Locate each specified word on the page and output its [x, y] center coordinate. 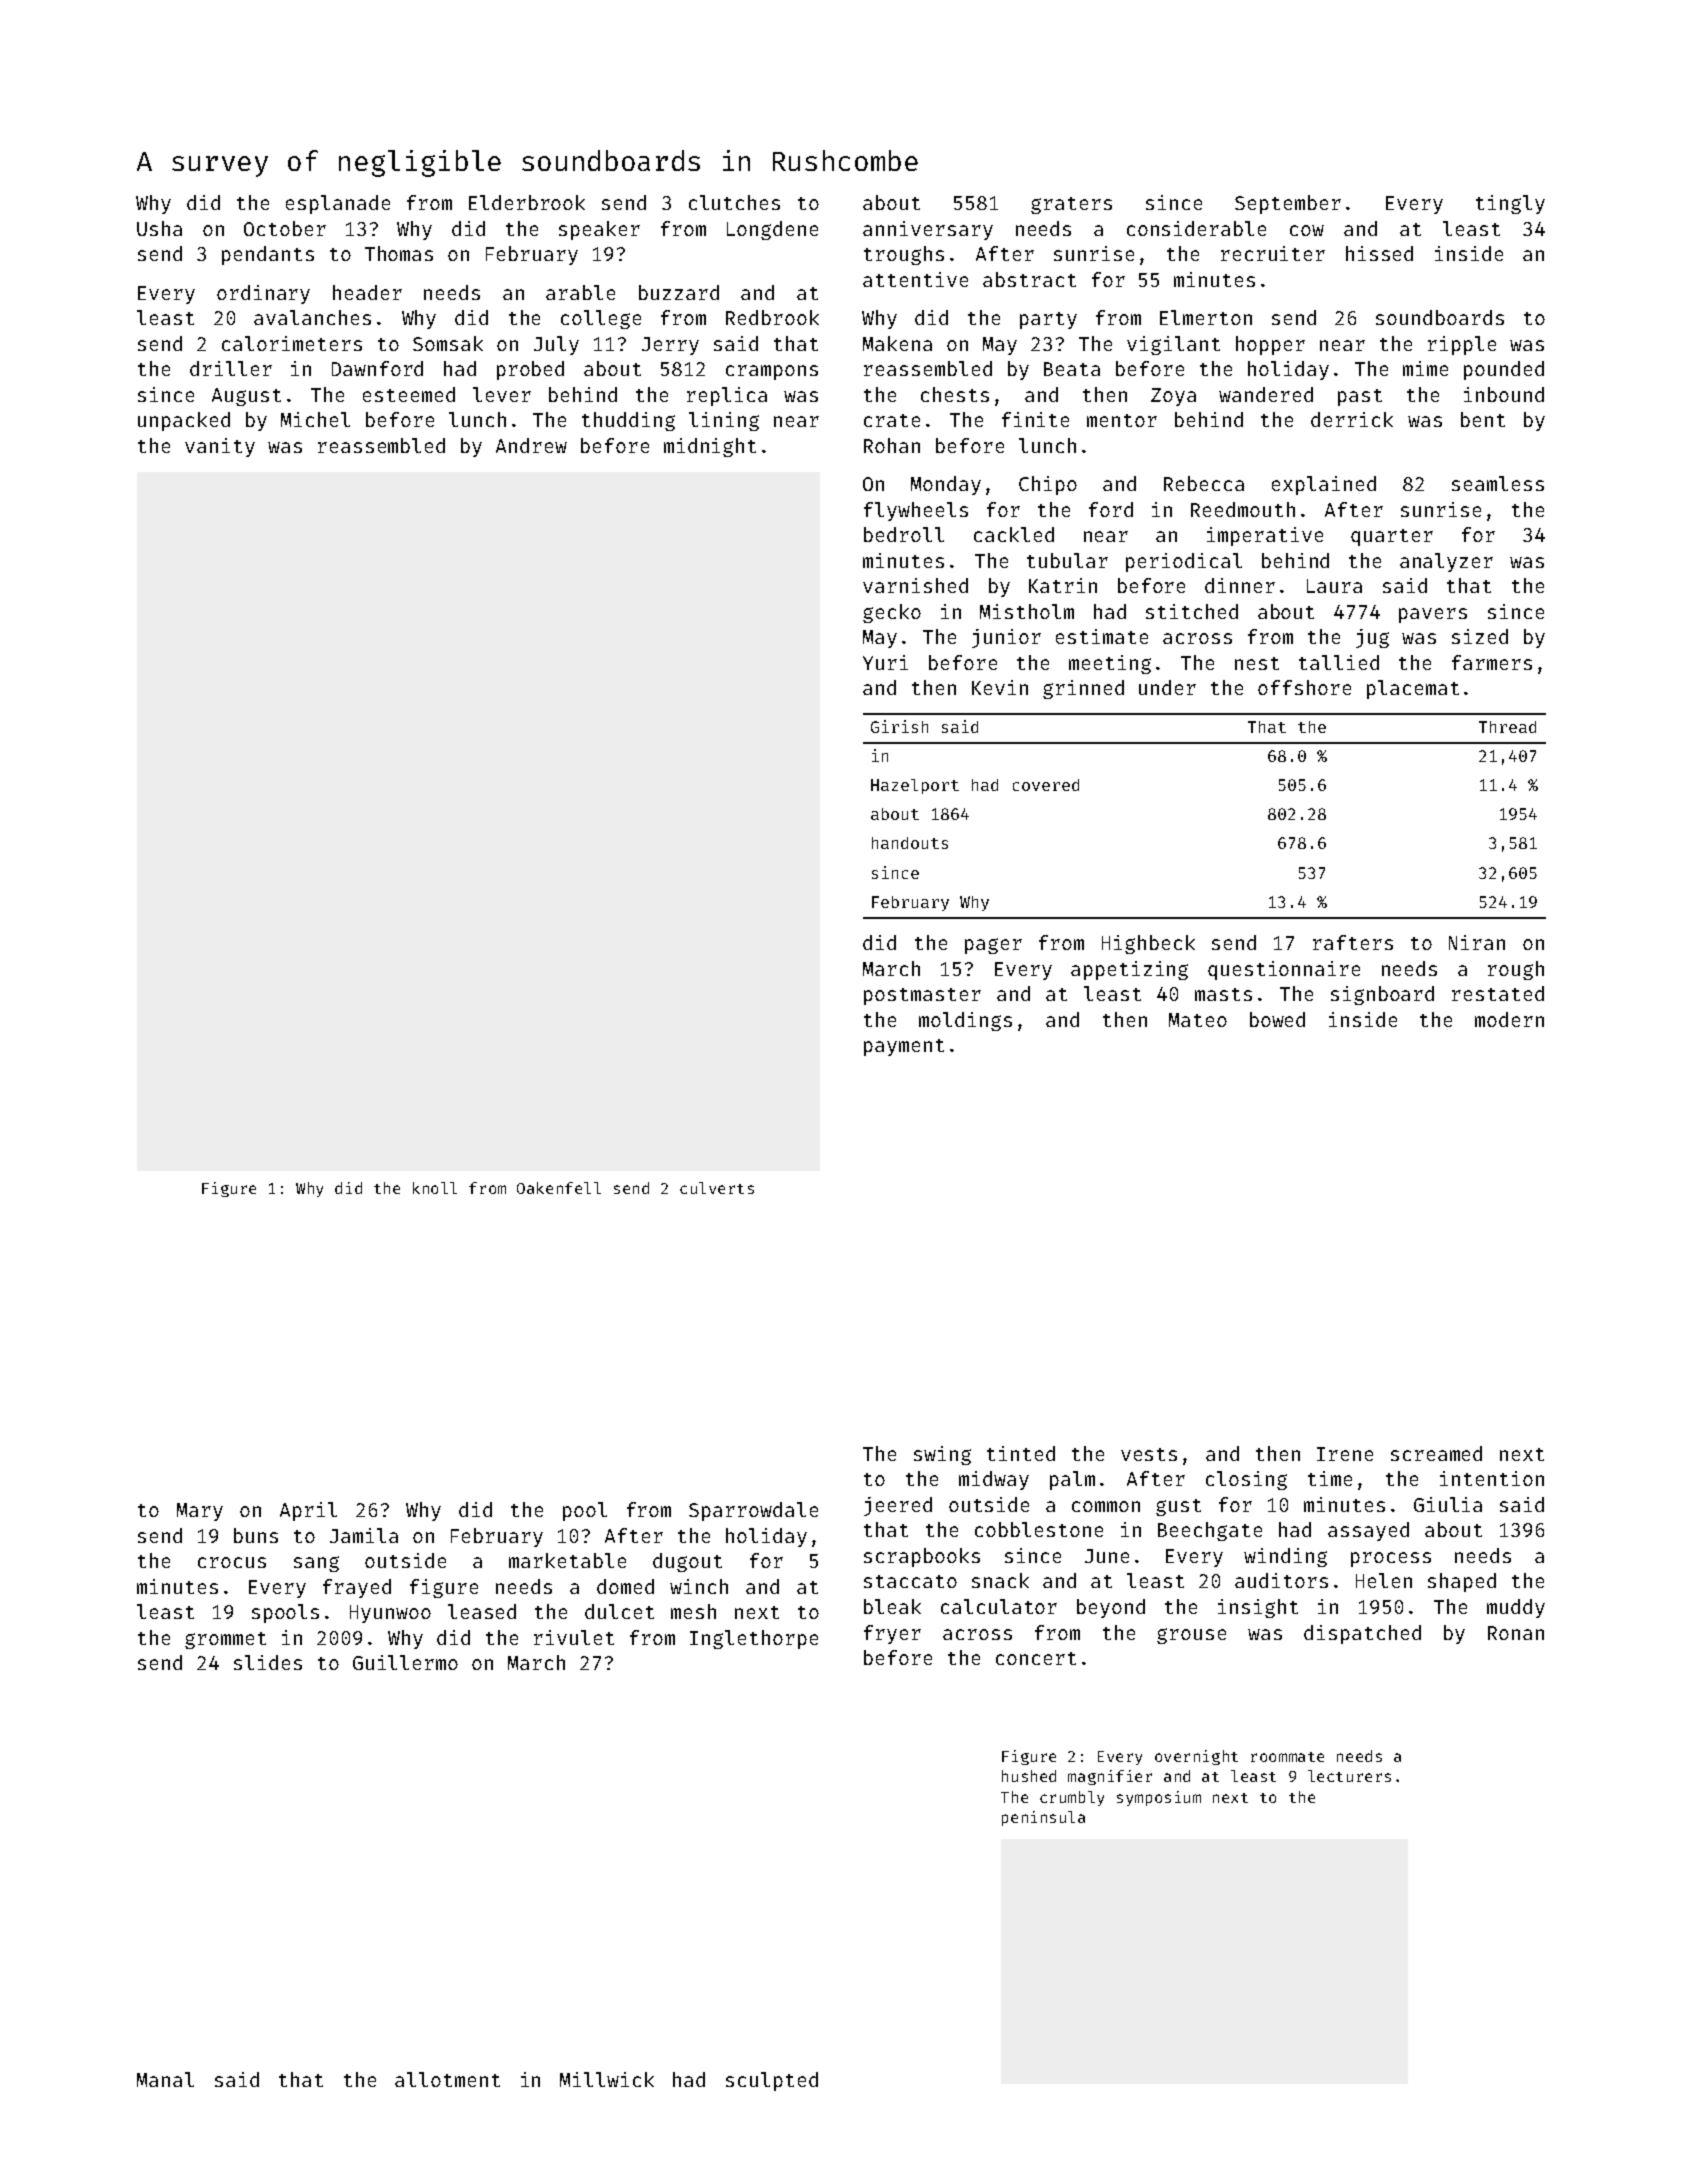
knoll [435, 1188]
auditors [1281, 1580]
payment [904, 1047]
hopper [1270, 345]
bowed [1277, 1019]
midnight [710, 447]
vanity [220, 447]
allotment [447, 2079]
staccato [910, 1581]
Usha [159, 228]
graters [1071, 205]
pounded [1504, 370]
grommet [225, 1640]
